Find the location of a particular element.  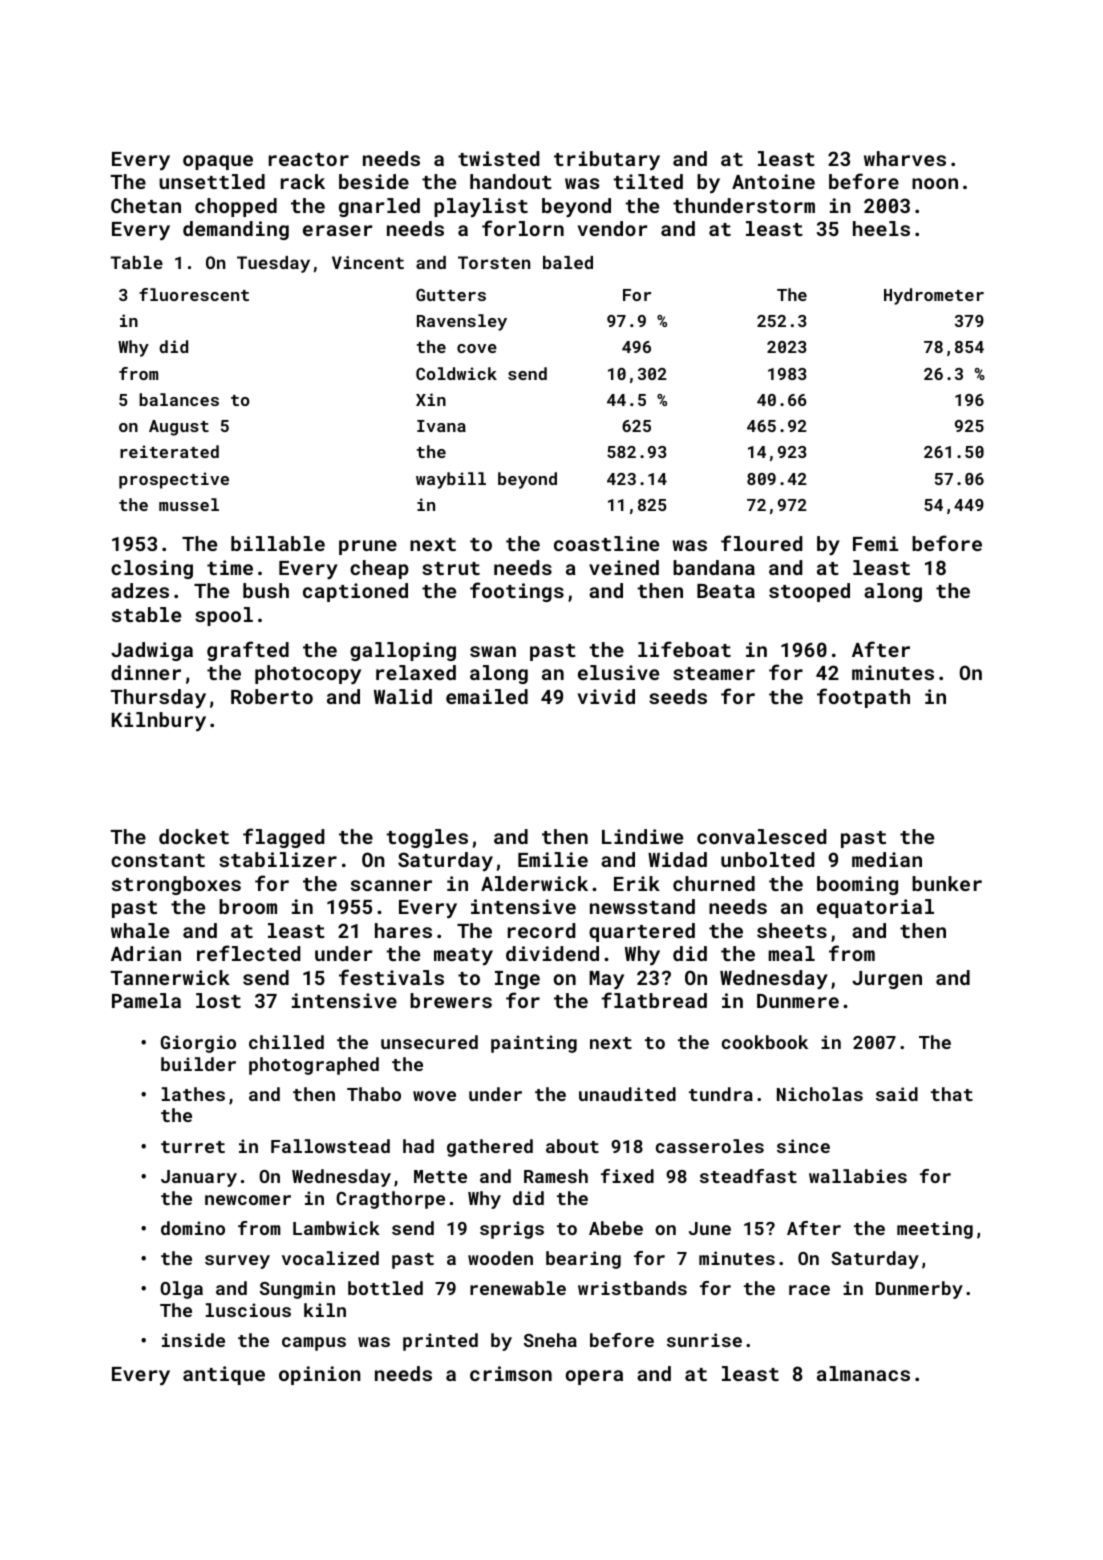

noon is located at coordinates (935, 183).
